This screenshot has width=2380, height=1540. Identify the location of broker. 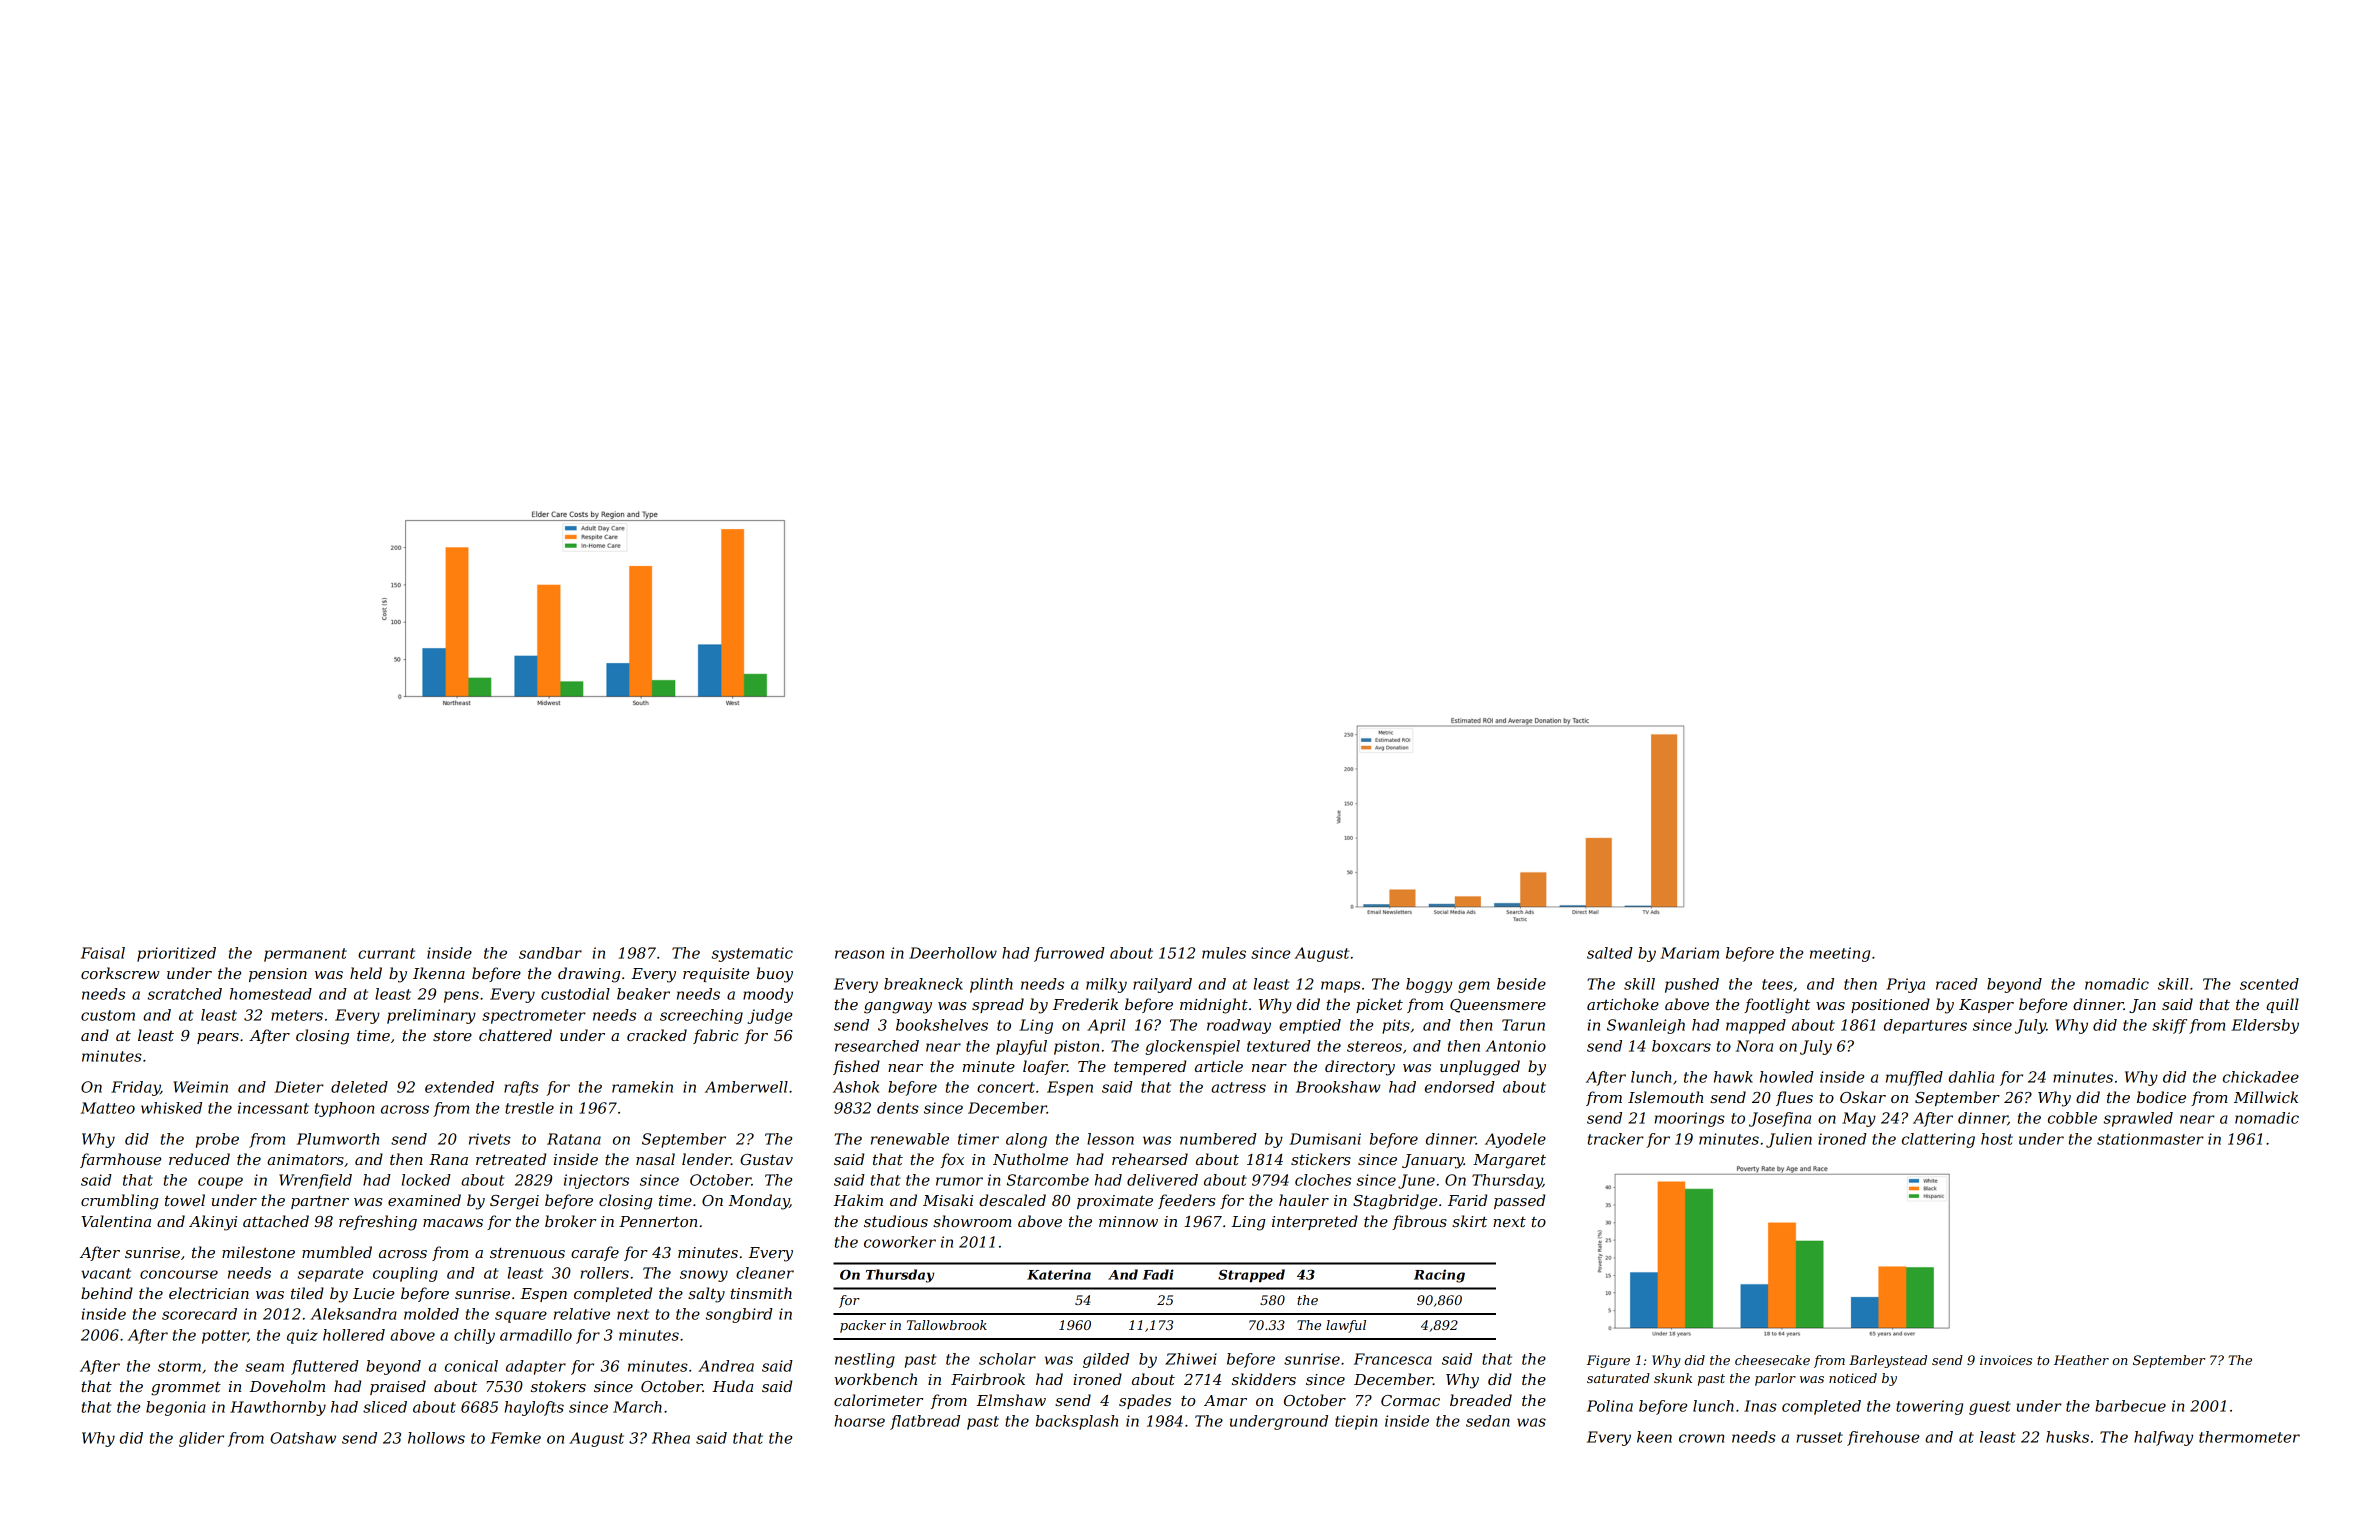
(570, 1221).
